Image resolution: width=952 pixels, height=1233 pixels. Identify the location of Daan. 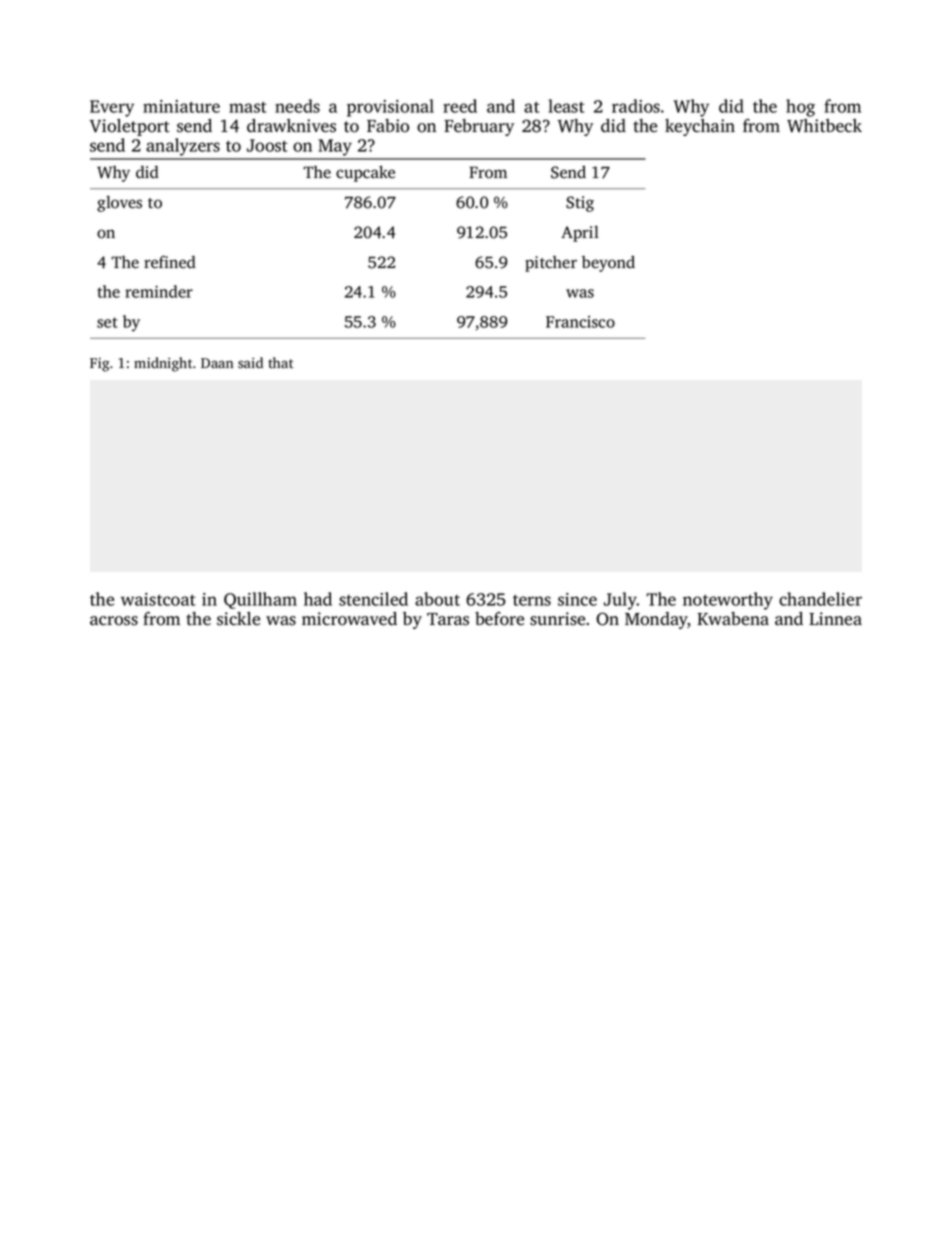
(217, 363).
